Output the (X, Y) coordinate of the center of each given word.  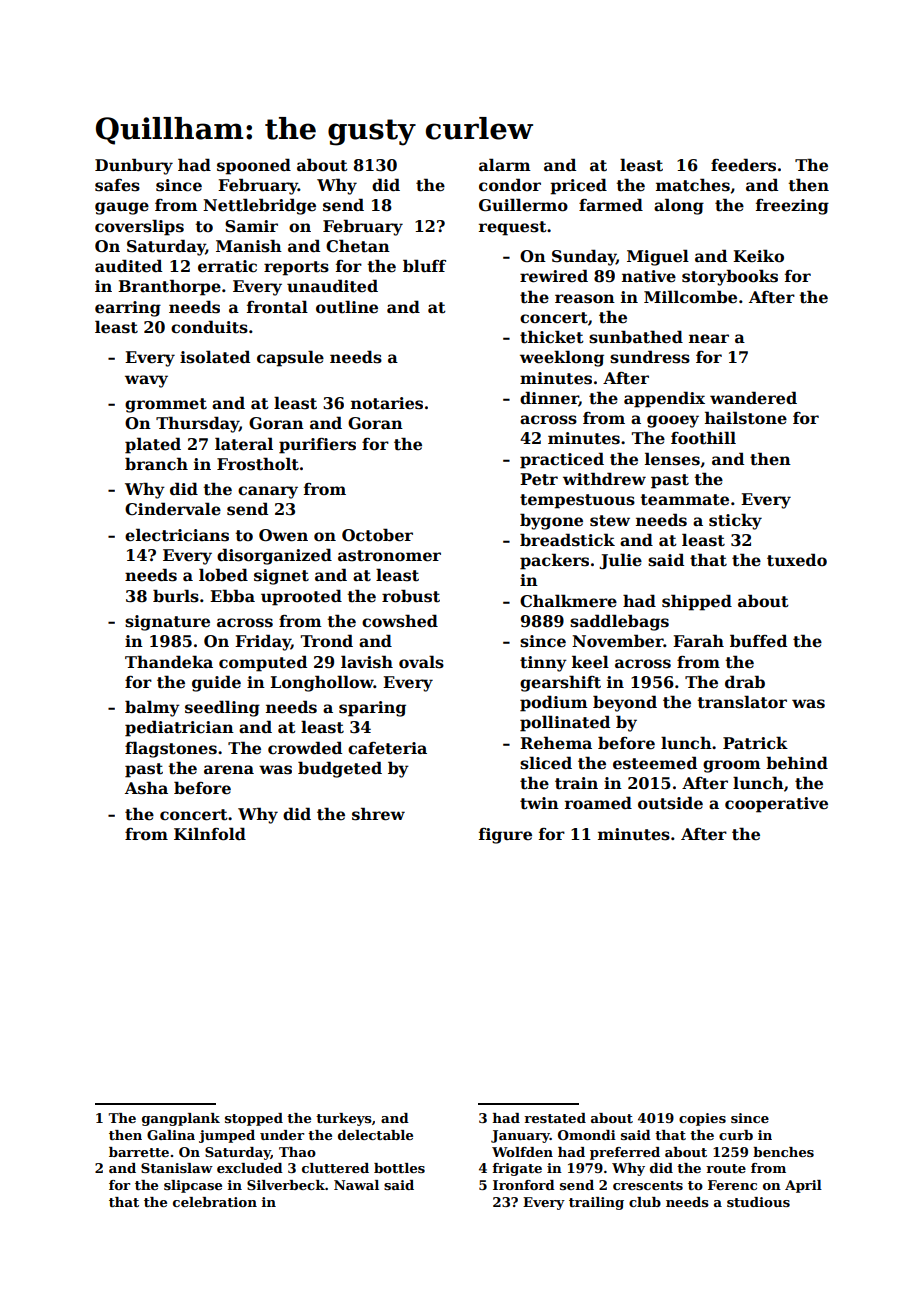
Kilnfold (210, 834)
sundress (650, 357)
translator (742, 702)
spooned (254, 166)
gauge (122, 208)
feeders (743, 165)
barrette (139, 1152)
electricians (177, 535)
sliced (546, 763)
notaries (387, 403)
